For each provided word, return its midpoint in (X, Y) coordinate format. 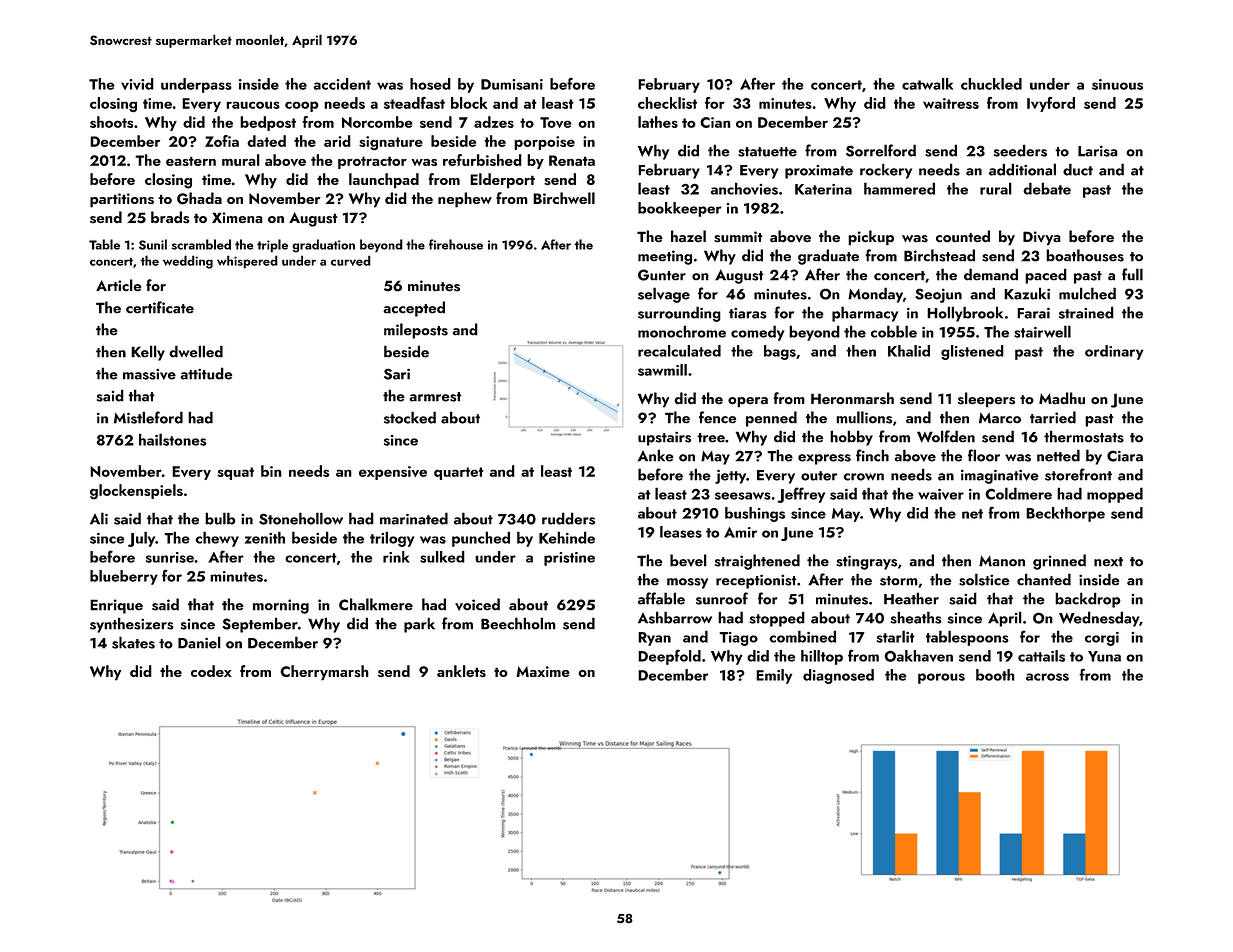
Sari (397, 374)
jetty (730, 476)
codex (211, 671)
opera (748, 402)
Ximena (237, 217)
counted (963, 236)
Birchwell (564, 198)
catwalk (927, 84)
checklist (667, 103)
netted (1058, 455)
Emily (774, 676)
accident (342, 84)
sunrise (170, 557)
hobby (851, 438)
